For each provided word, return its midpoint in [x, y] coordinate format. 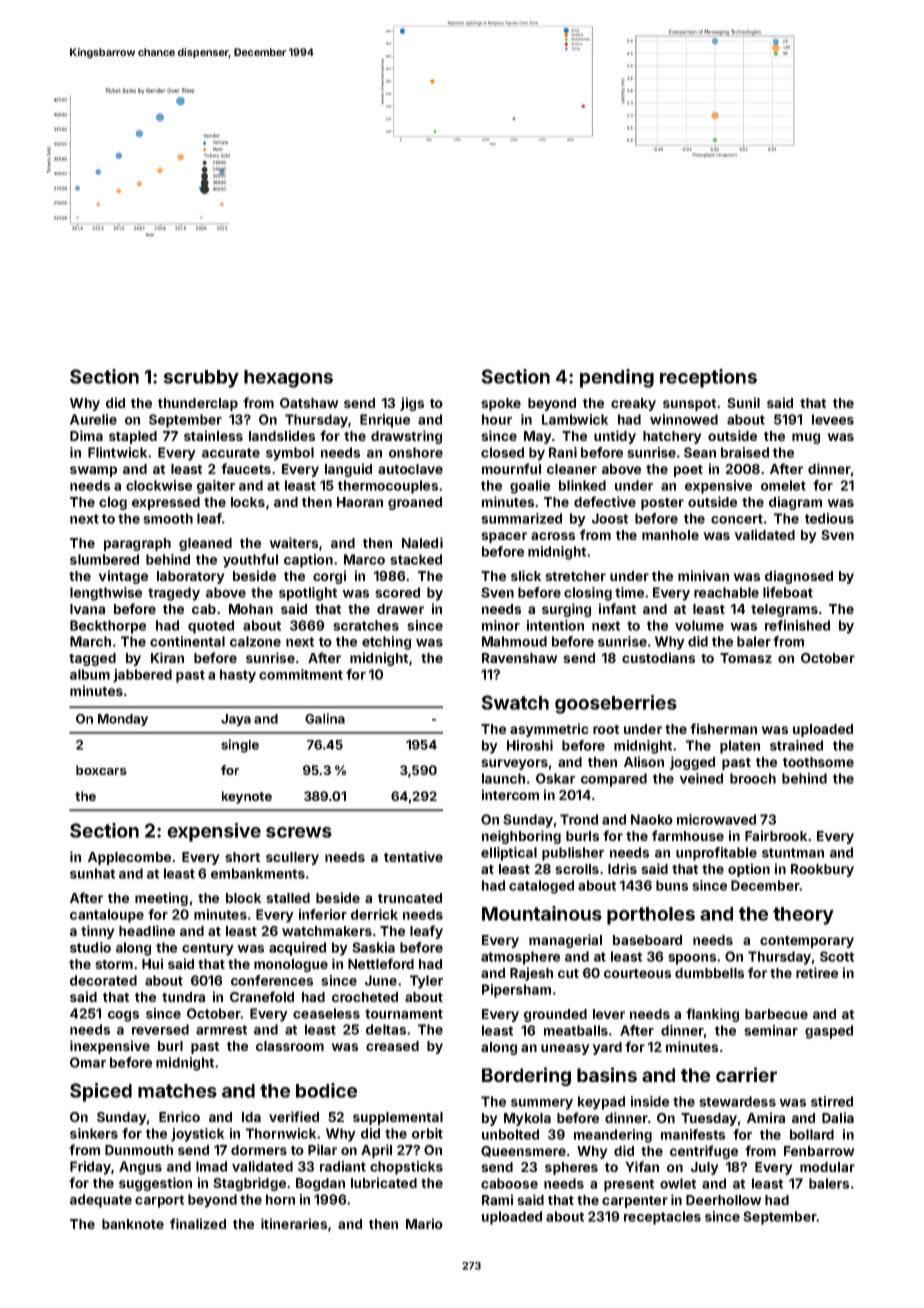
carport [159, 1201]
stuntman [793, 853]
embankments [258, 873]
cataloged [541, 887]
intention [555, 625]
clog [113, 503]
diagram [795, 503]
